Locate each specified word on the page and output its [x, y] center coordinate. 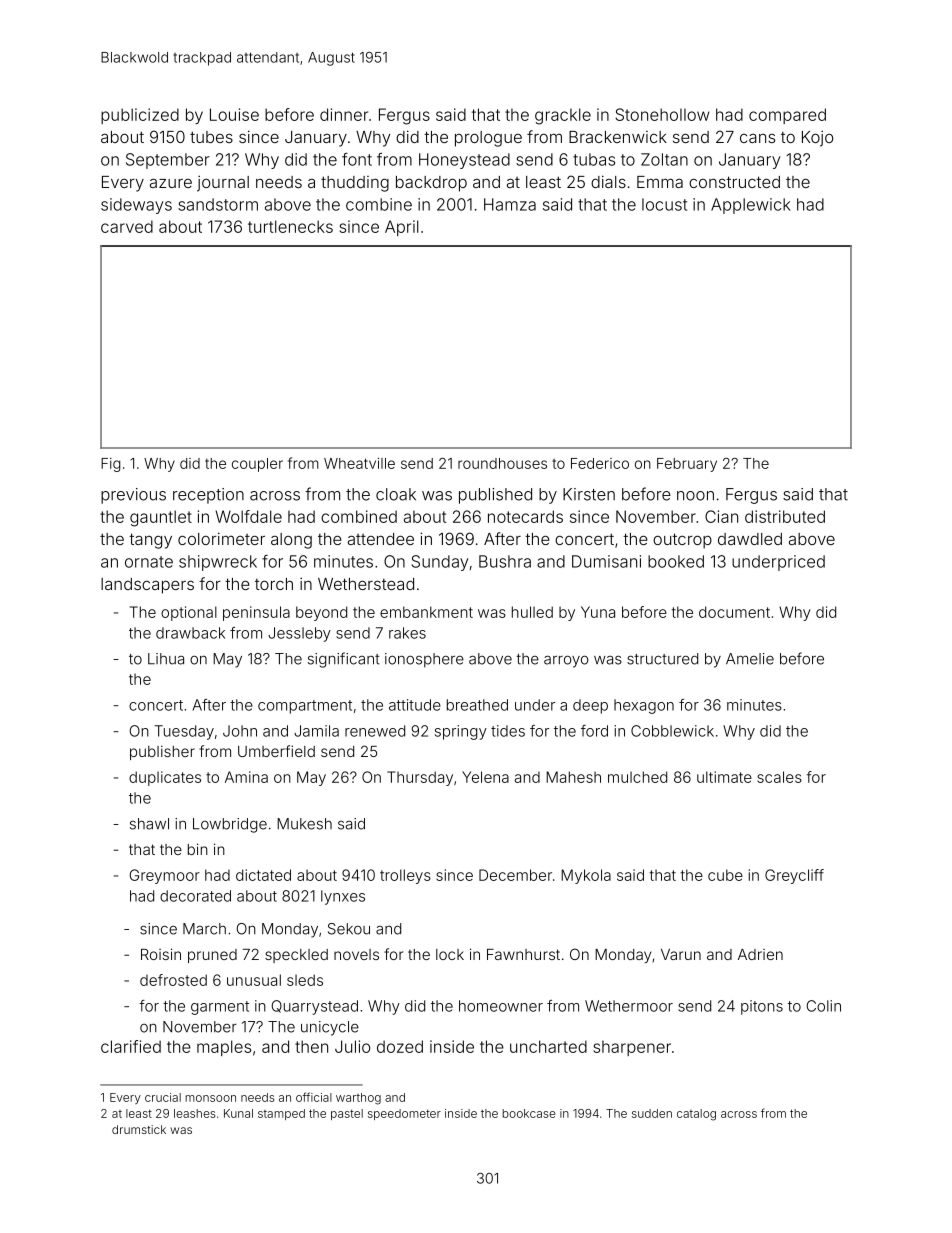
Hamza [510, 204]
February [687, 465]
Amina [246, 777]
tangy [150, 541]
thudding [355, 184]
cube [725, 875]
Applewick [751, 206]
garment [220, 1008]
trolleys [405, 876]
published [495, 496]
